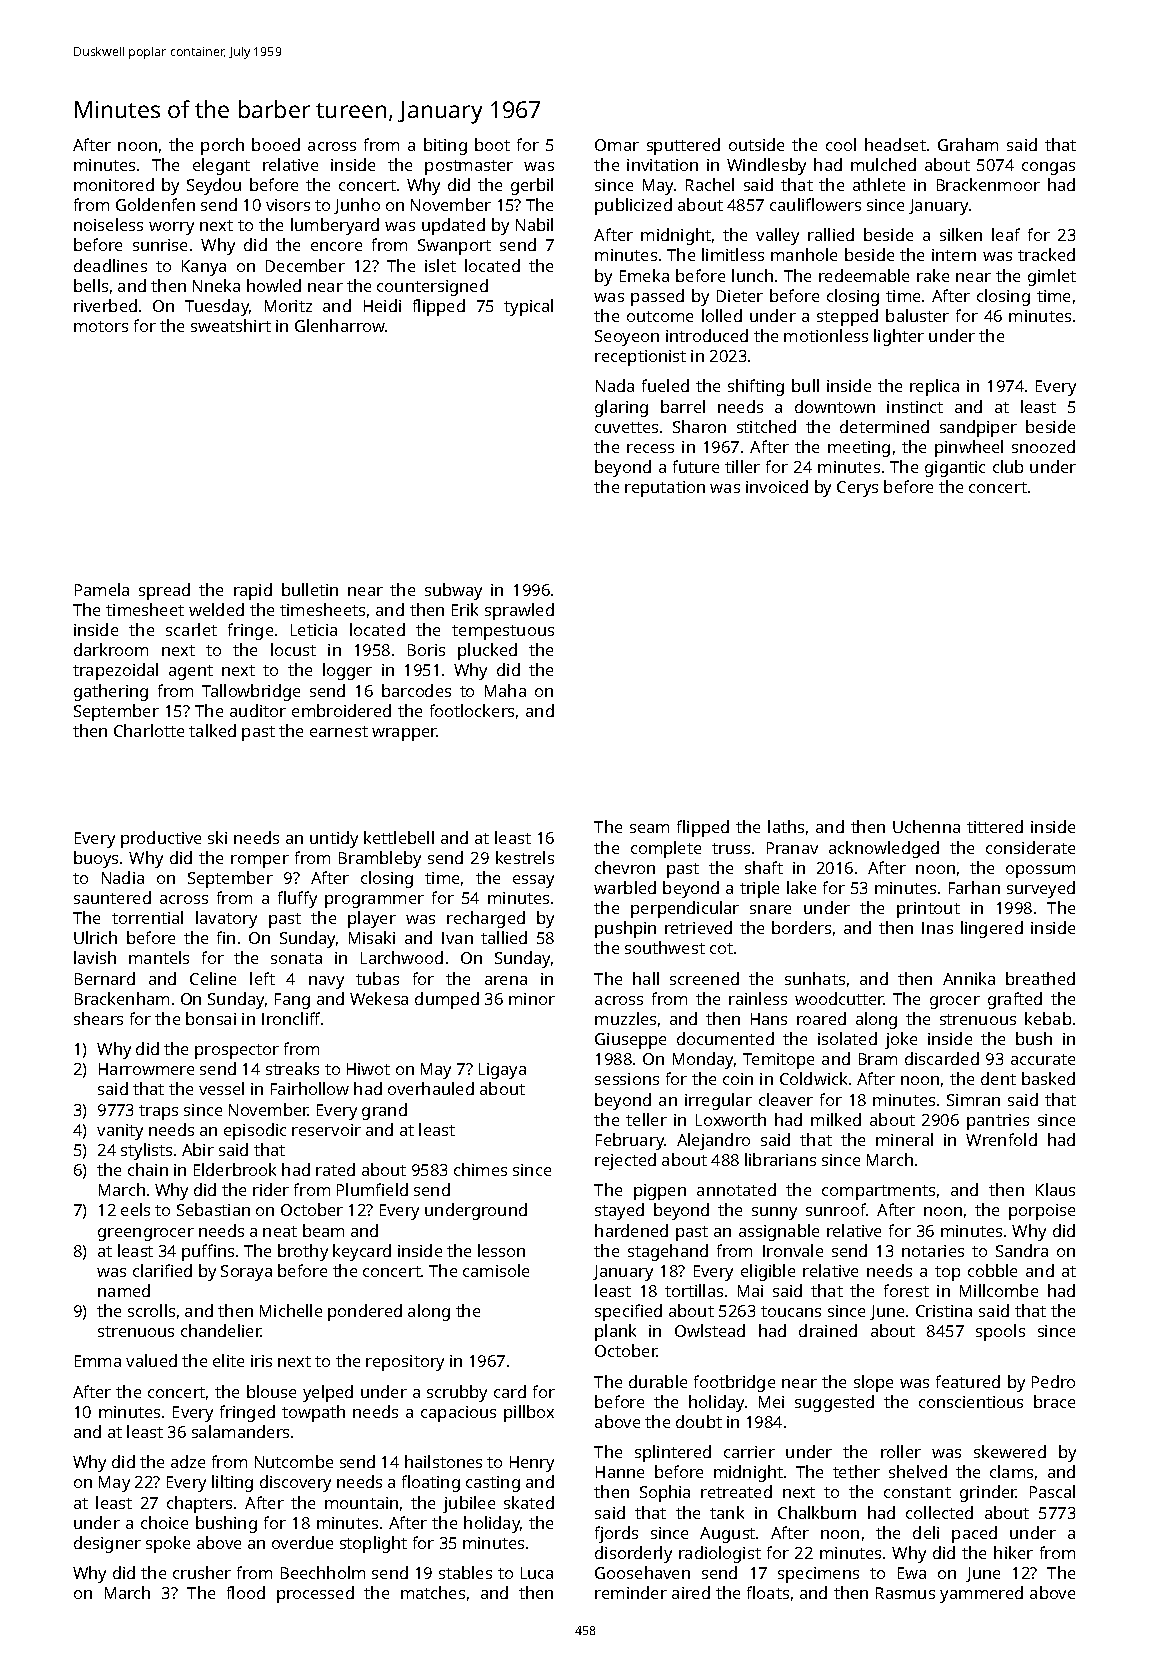 This image has height=1665, width=1150. Describe the element at coordinates (665, 489) in the image. I see `reputation` at that location.
